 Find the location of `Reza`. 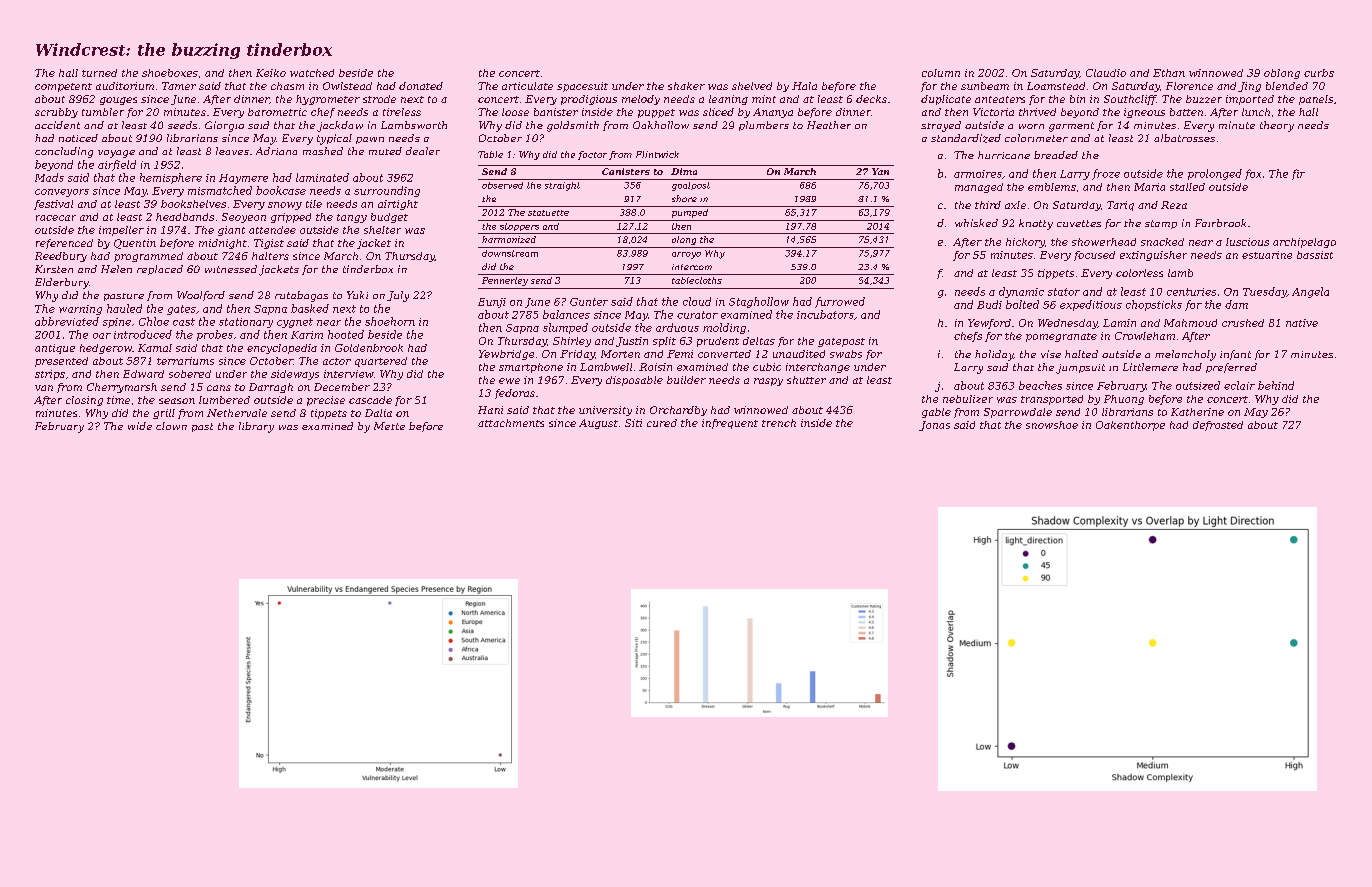

Reza is located at coordinates (1174, 205).
